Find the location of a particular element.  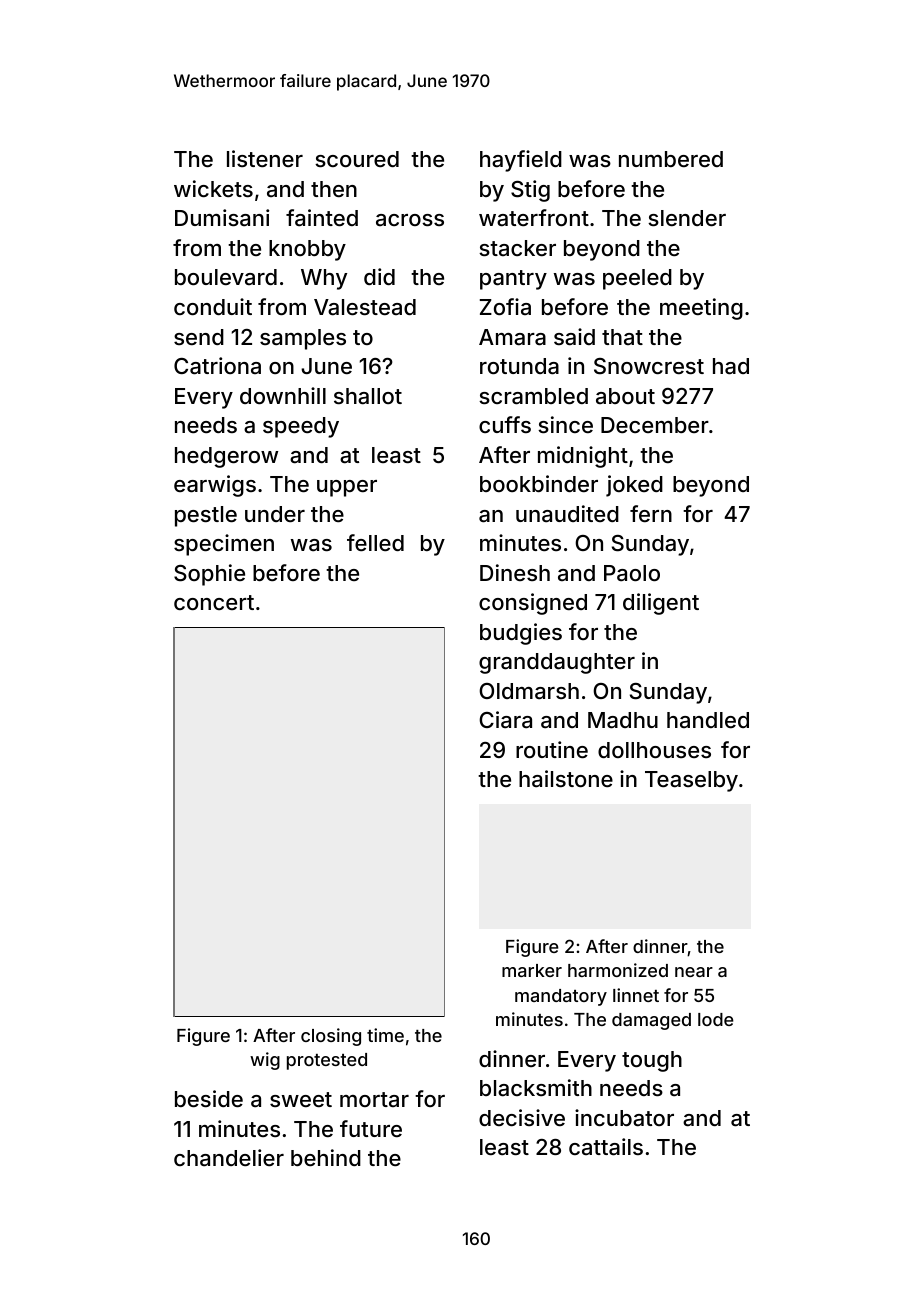

pantry is located at coordinates (513, 280).
